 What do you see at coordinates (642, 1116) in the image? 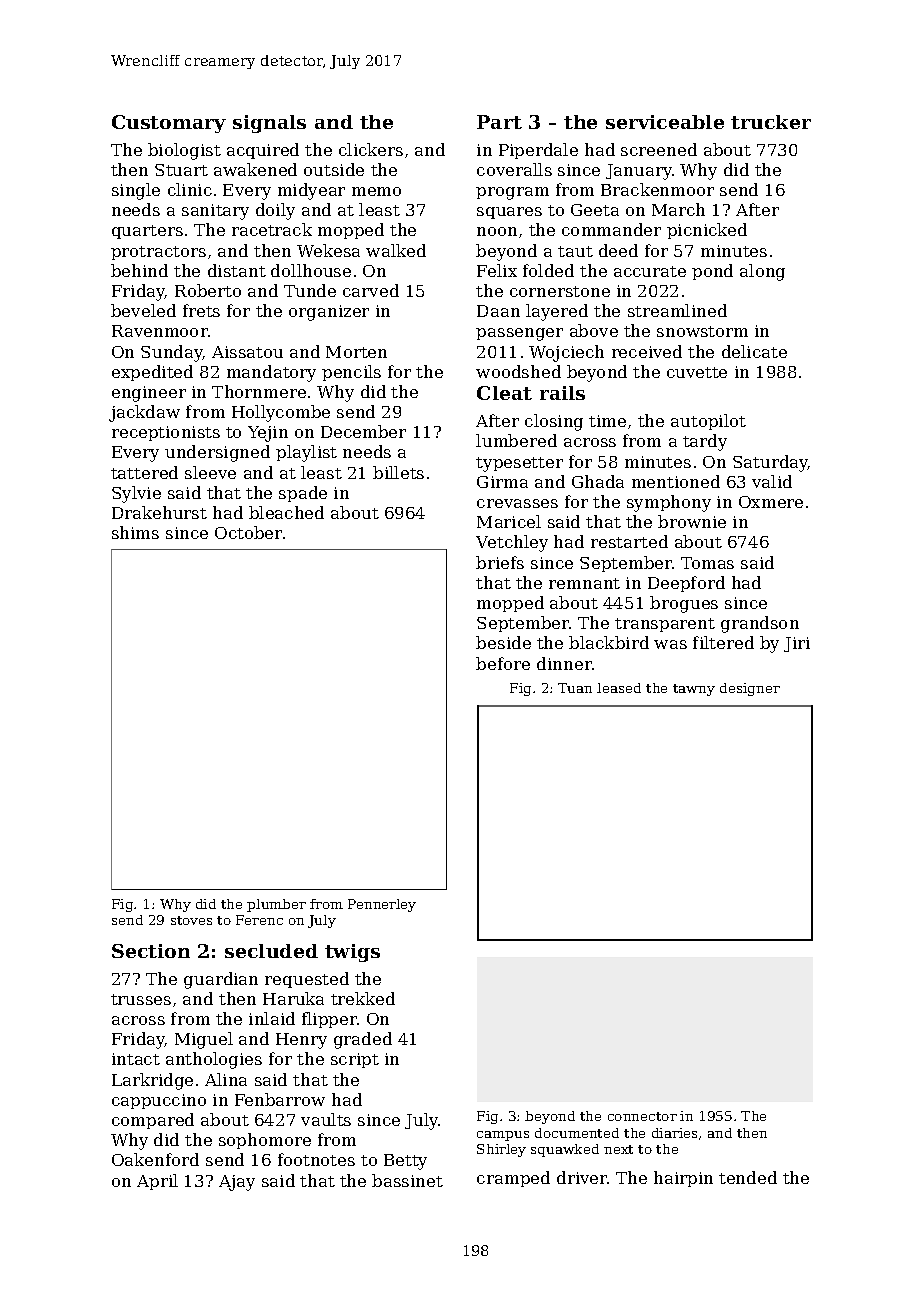
I see `connector` at bounding box center [642, 1116].
